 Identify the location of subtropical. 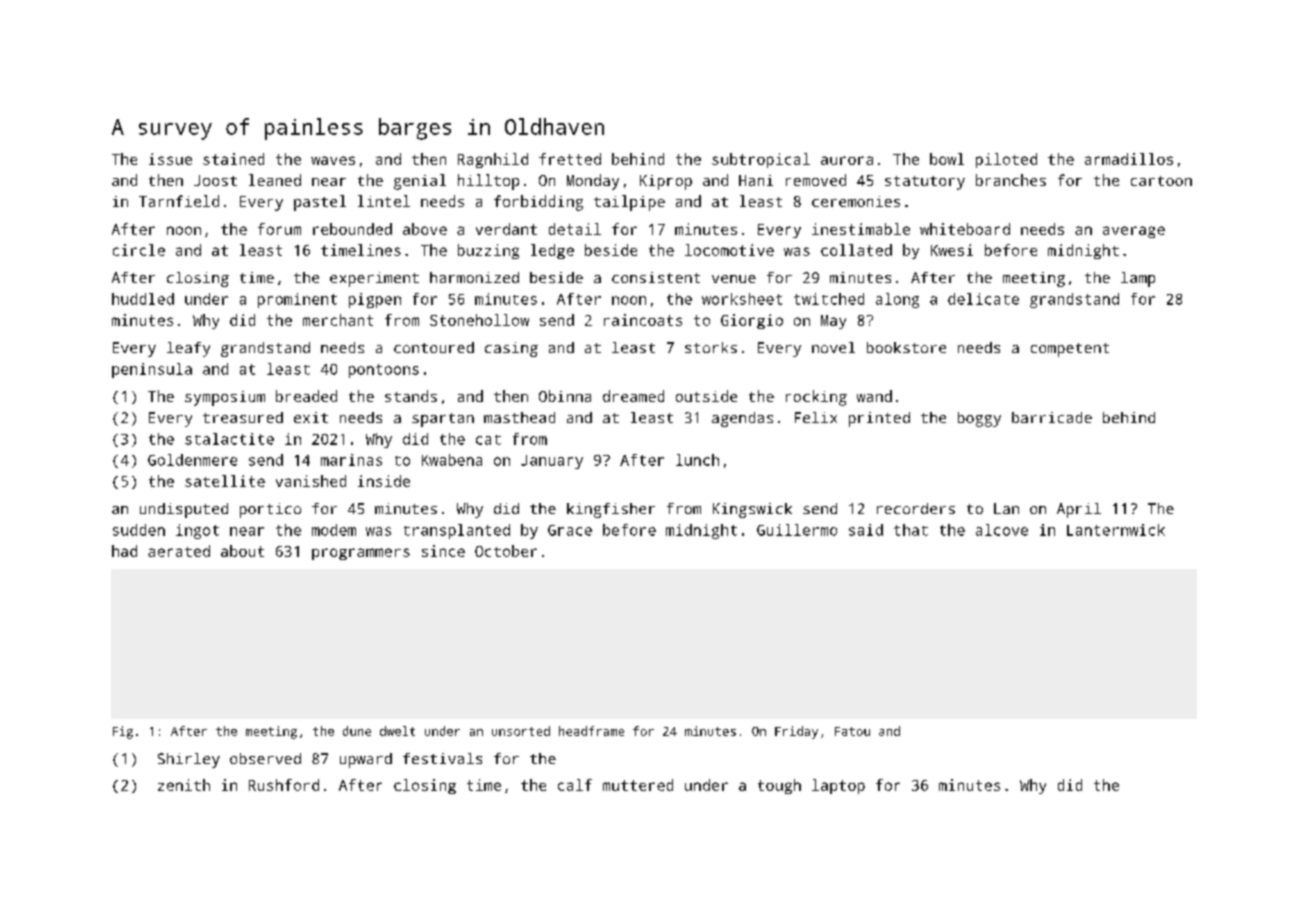
(761, 160).
